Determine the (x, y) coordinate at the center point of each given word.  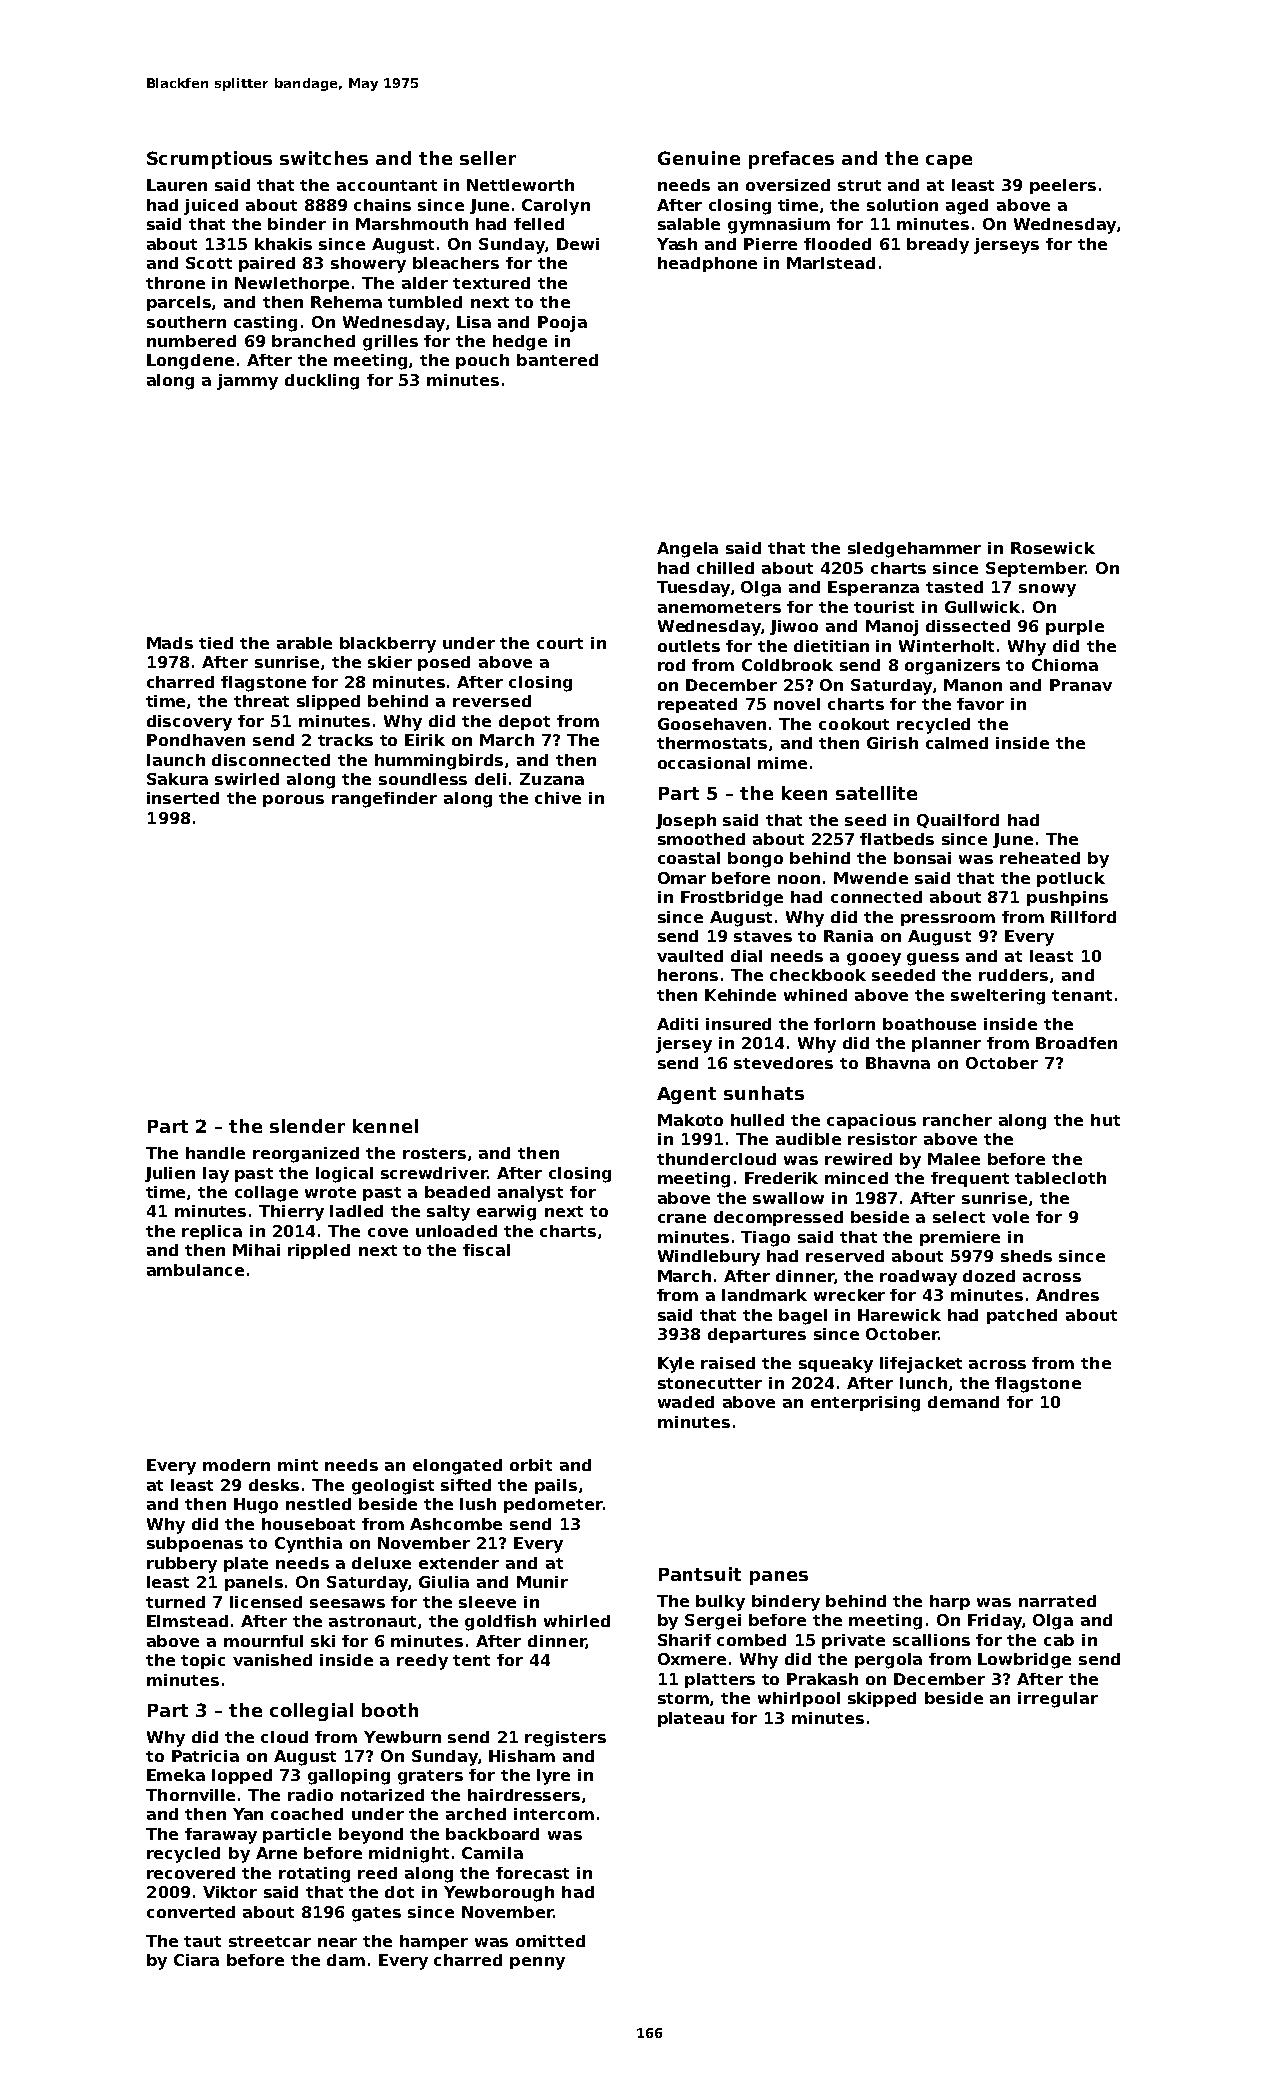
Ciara (196, 1960)
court (560, 643)
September (1035, 569)
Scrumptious (209, 160)
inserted (183, 798)
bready (938, 246)
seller (488, 158)
